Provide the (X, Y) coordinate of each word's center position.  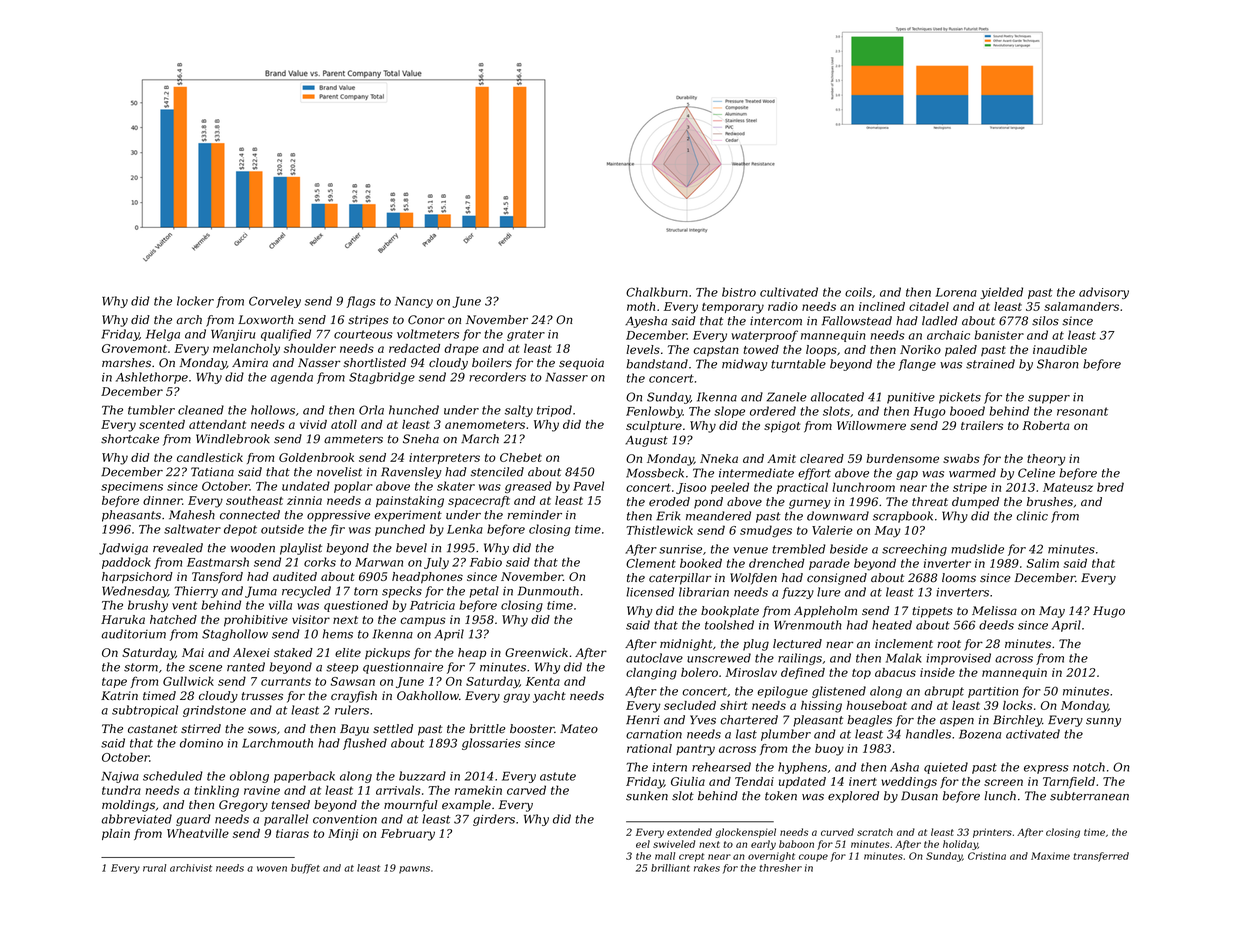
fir (337, 530)
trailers (982, 425)
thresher (780, 868)
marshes (126, 363)
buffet (305, 869)
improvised (958, 659)
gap (907, 475)
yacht (549, 697)
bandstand (657, 364)
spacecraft (479, 501)
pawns (414, 870)
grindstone (214, 711)
